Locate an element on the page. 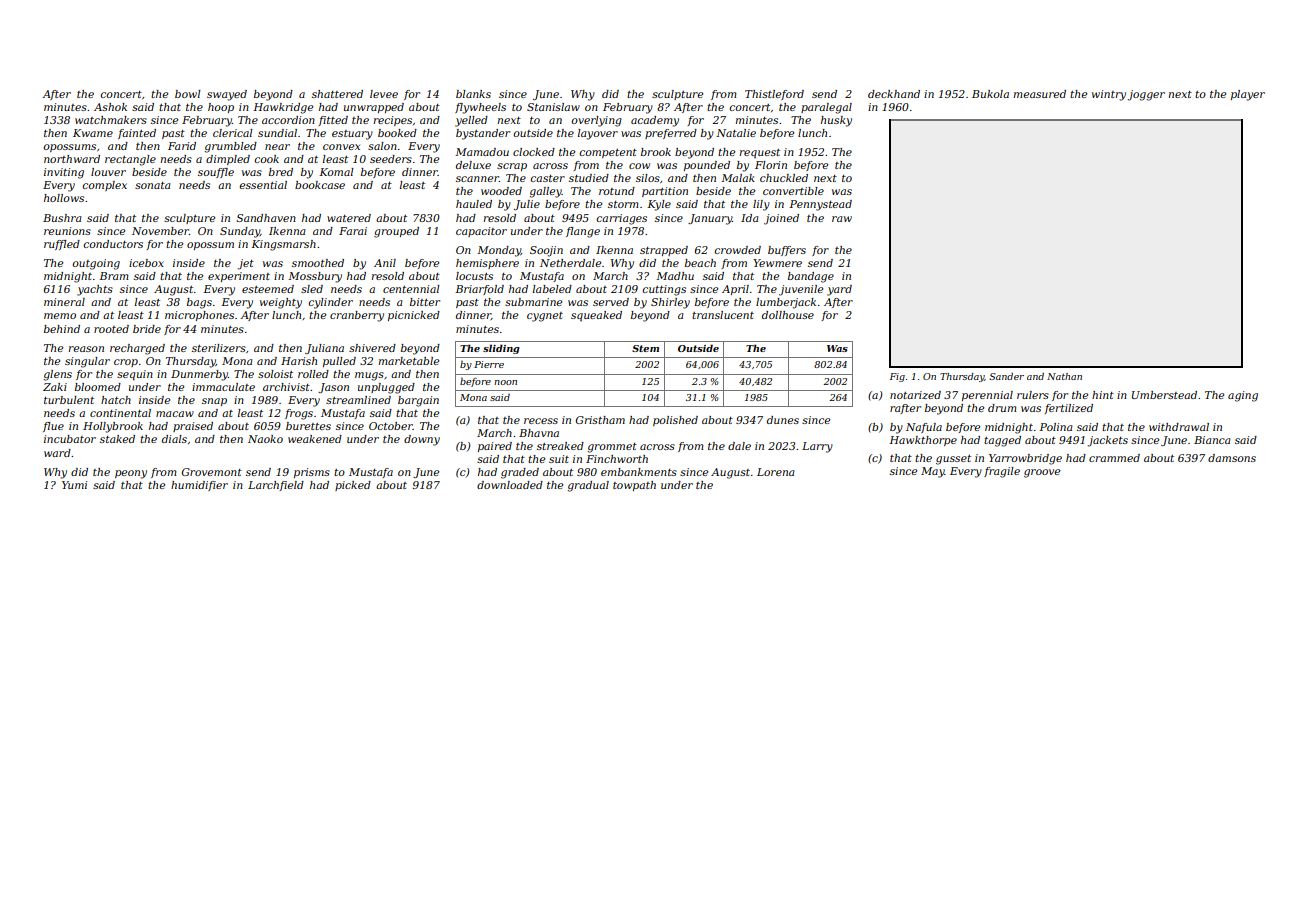  Pennystead is located at coordinates (820, 205).
